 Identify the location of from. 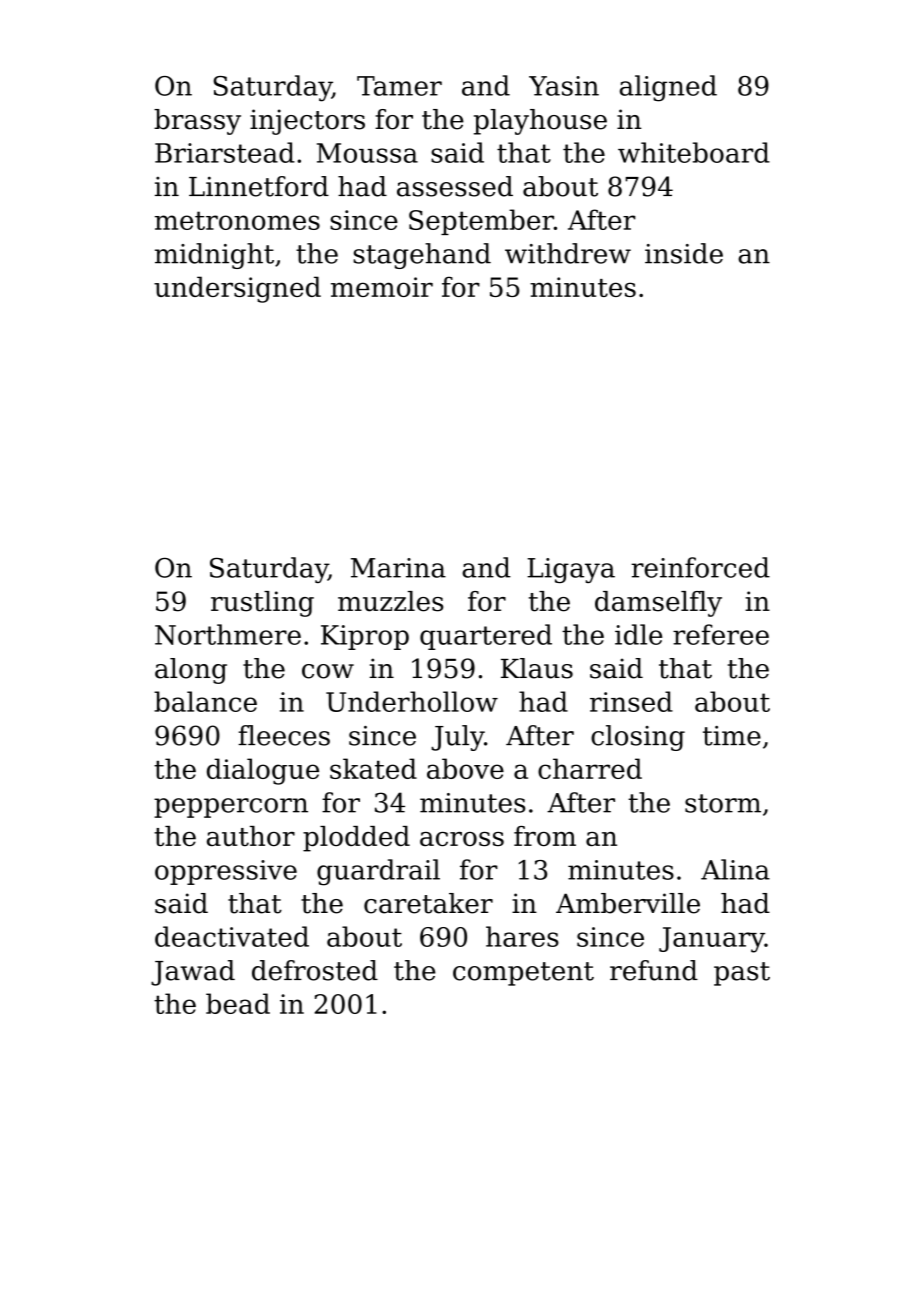
(545, 836).
